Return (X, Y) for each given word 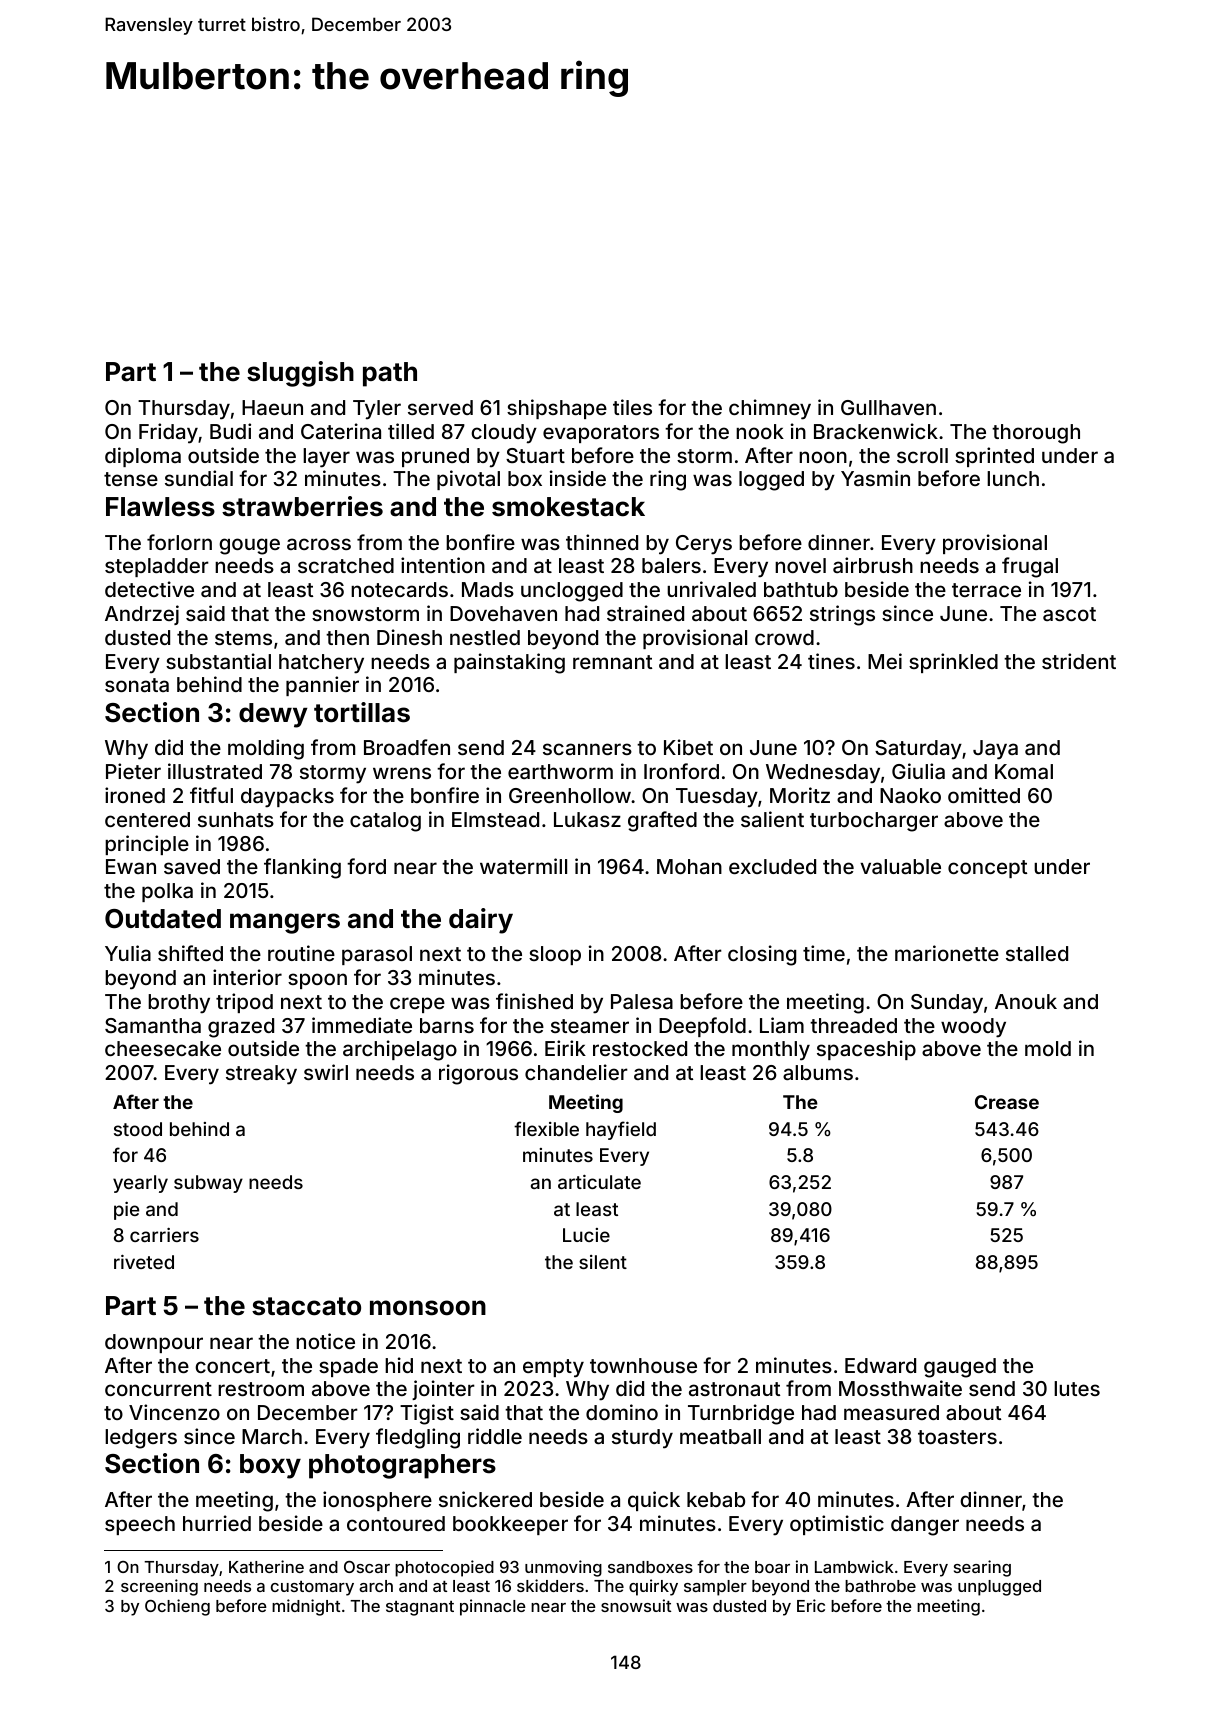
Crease (1007, 1102)
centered (147, 819)
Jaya (995, 750)
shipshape (557, 409)
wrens (402, 773)
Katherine (266, 1566)
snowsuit (636, 1605)
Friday (168, 433)
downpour (154, 1343)
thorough (1036, 434)
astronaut (734, 1389)
